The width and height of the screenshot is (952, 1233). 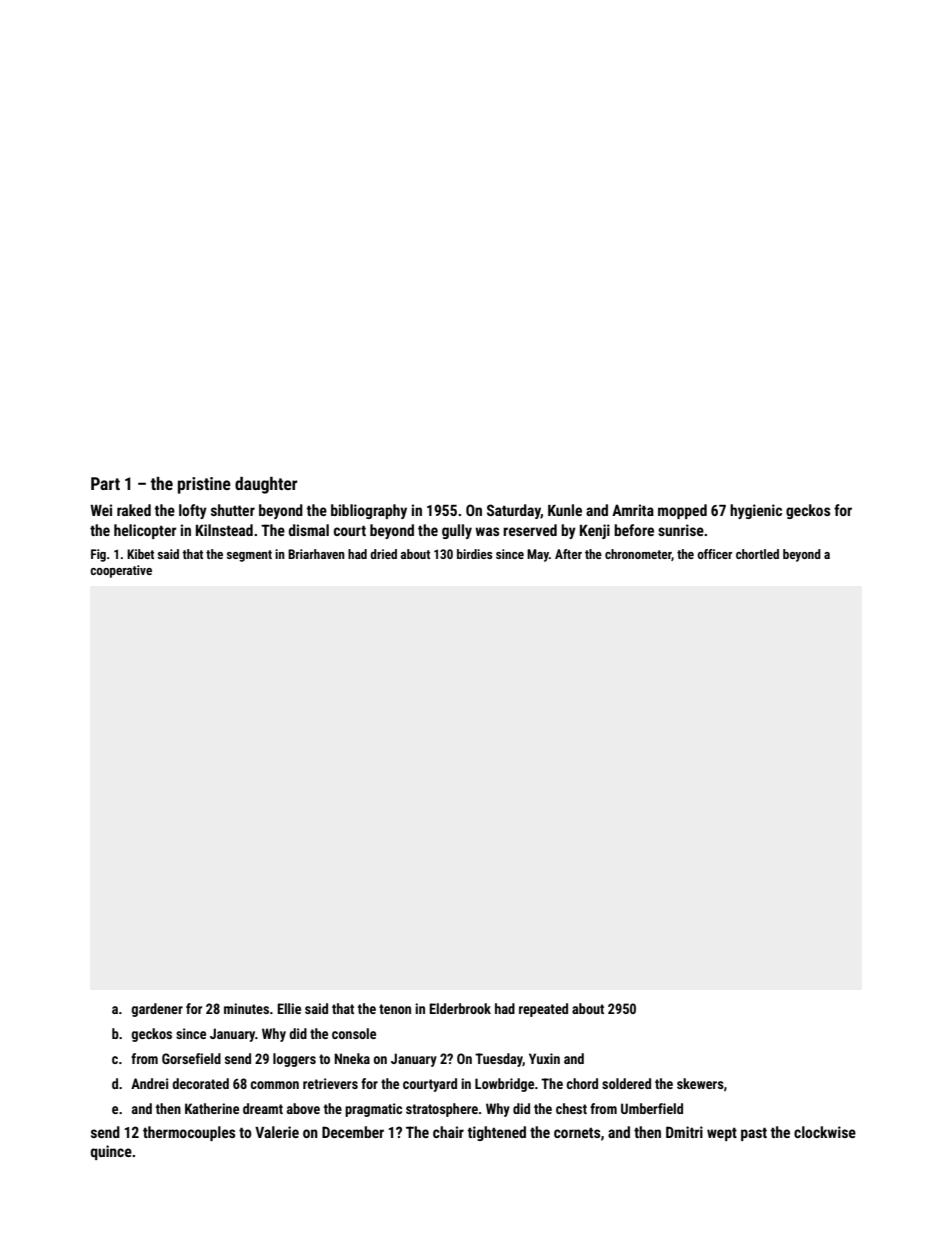 What do you see at coordinates (157, 1010) in the screenshot?
I see `gardener` at bounding box center [157, 1010].
